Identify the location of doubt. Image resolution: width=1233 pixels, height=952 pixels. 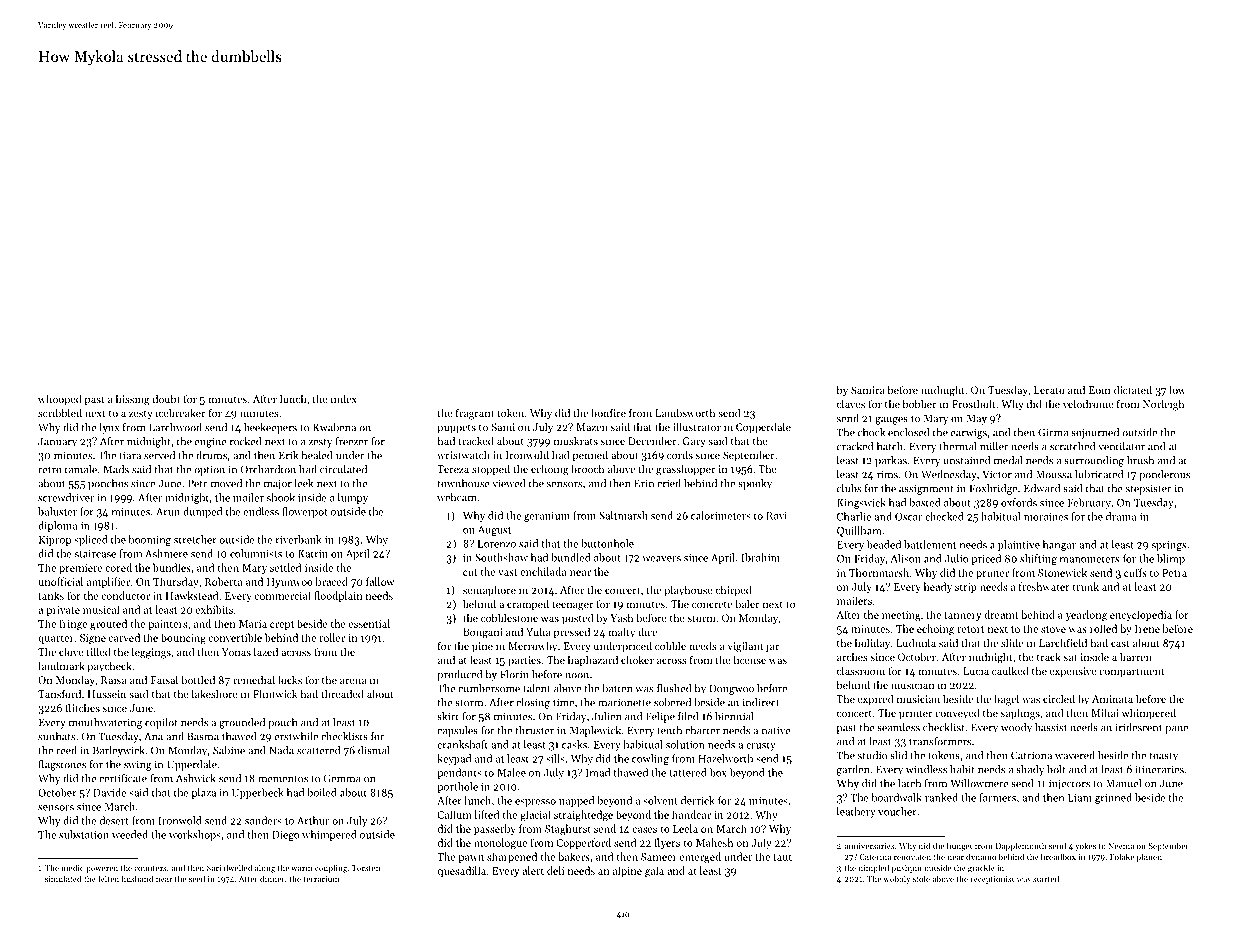
(166, 398).
